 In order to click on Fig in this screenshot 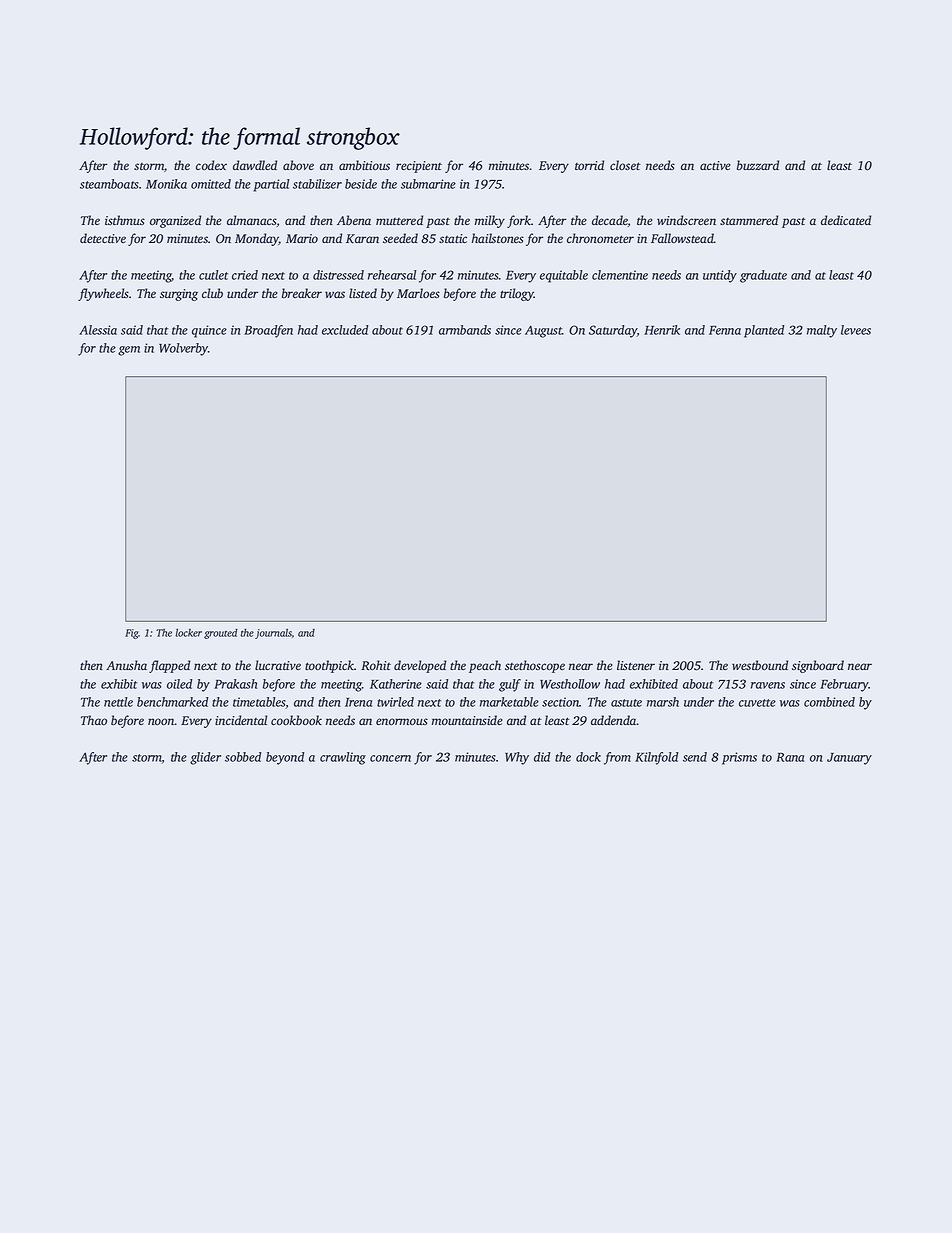, I will do `click(132, 634)`.
